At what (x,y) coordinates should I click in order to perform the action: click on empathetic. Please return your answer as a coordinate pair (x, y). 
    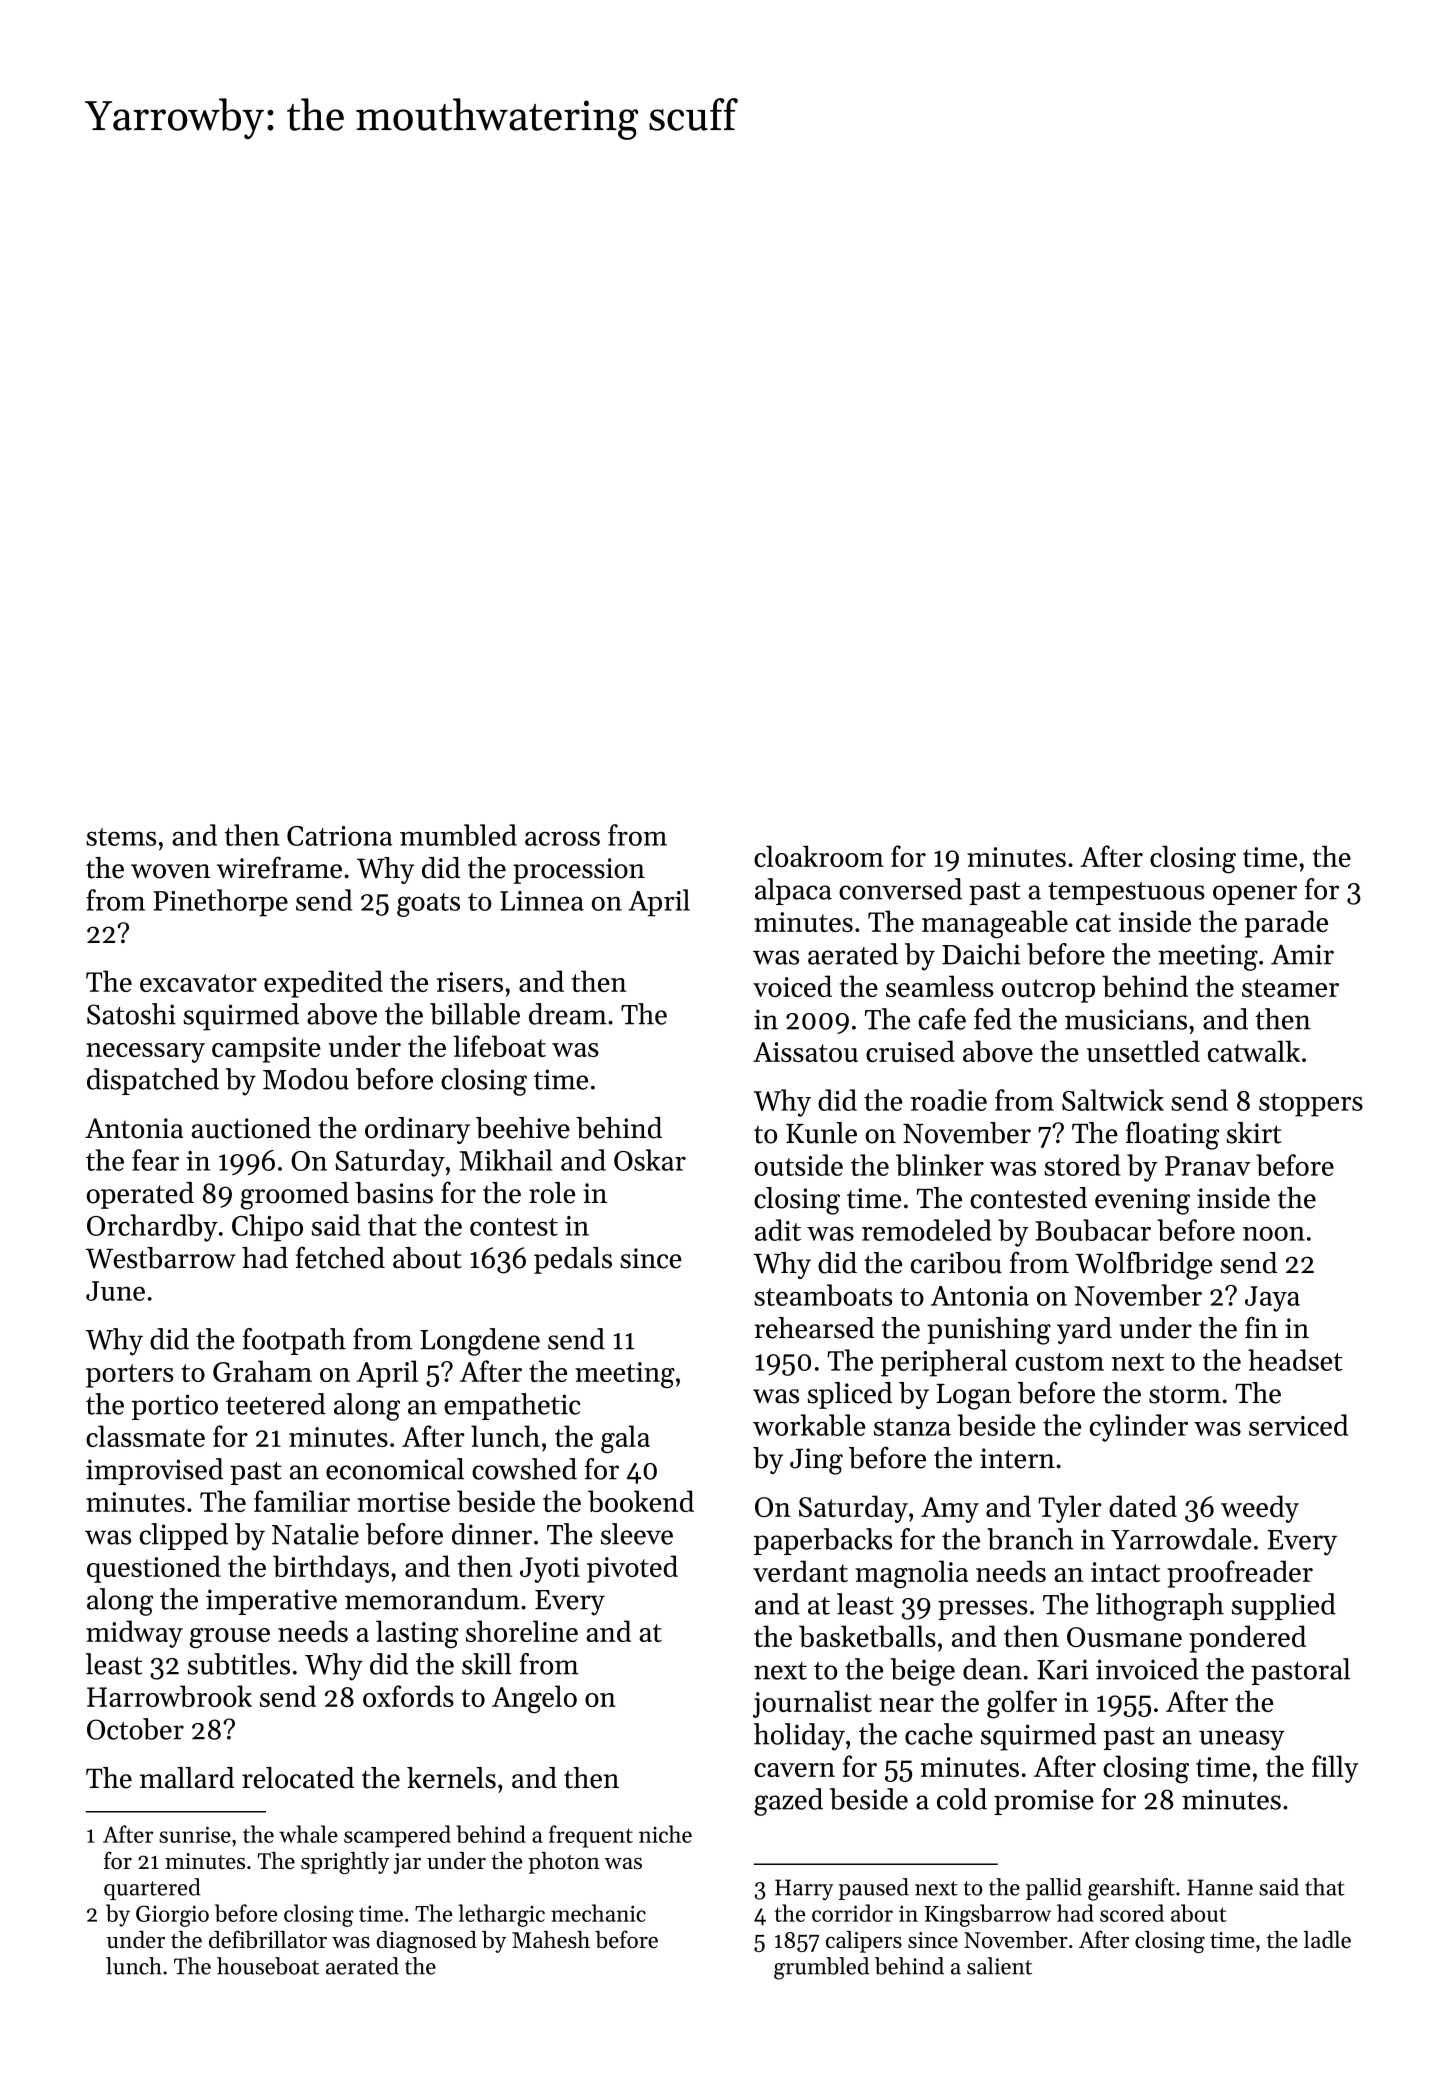
    Looking at the image, I should click on (512, 1406).
